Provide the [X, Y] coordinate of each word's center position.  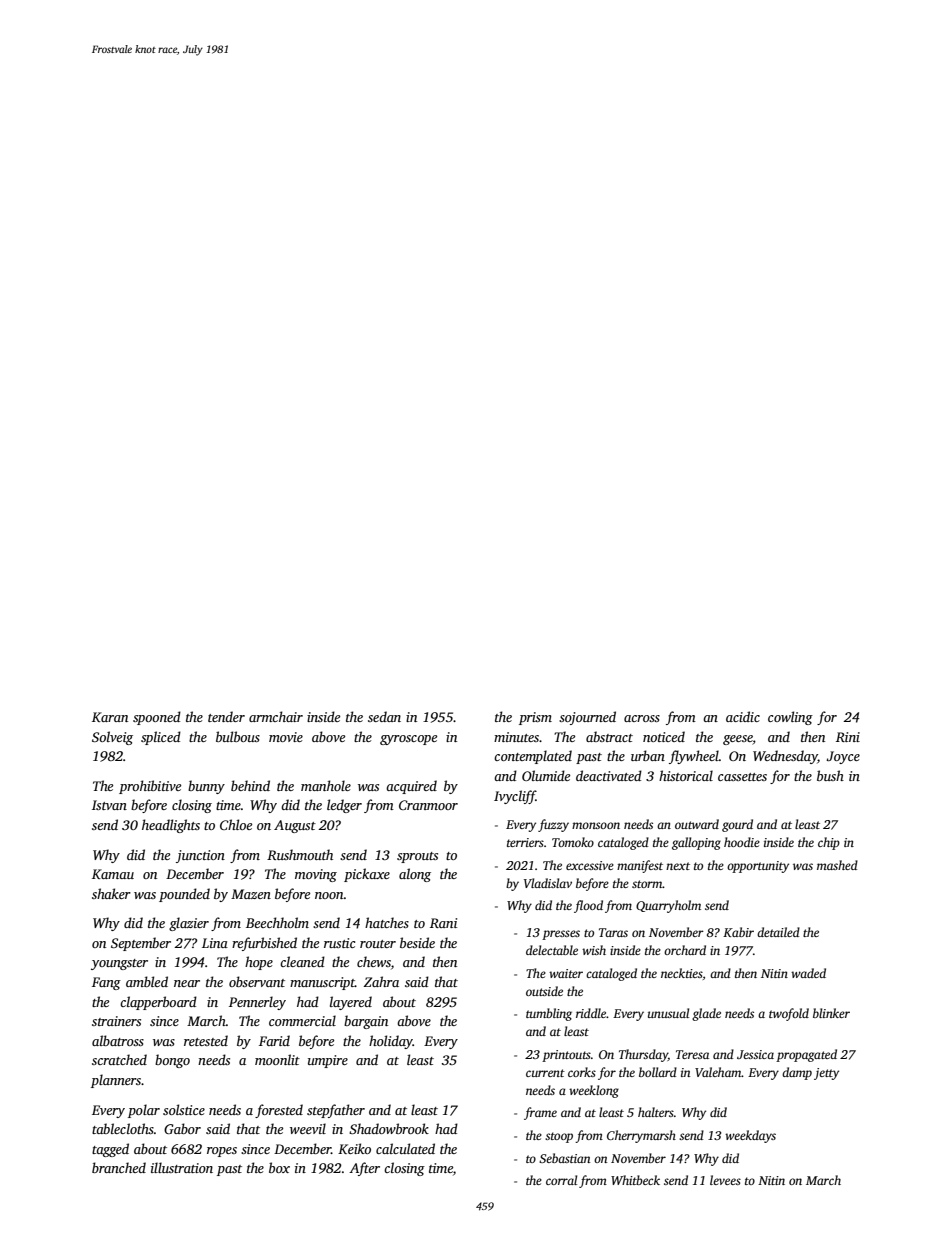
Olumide [546, 775]
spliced [161, 738]
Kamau [113, 874]
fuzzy [553, 825]
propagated [806, 1055]
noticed [664, 736]
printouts [566, 1056]
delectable [552, 950]
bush [830, 775]
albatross [118, 1040]
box [279, 1167]
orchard [685, 950]
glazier [189, 924]
